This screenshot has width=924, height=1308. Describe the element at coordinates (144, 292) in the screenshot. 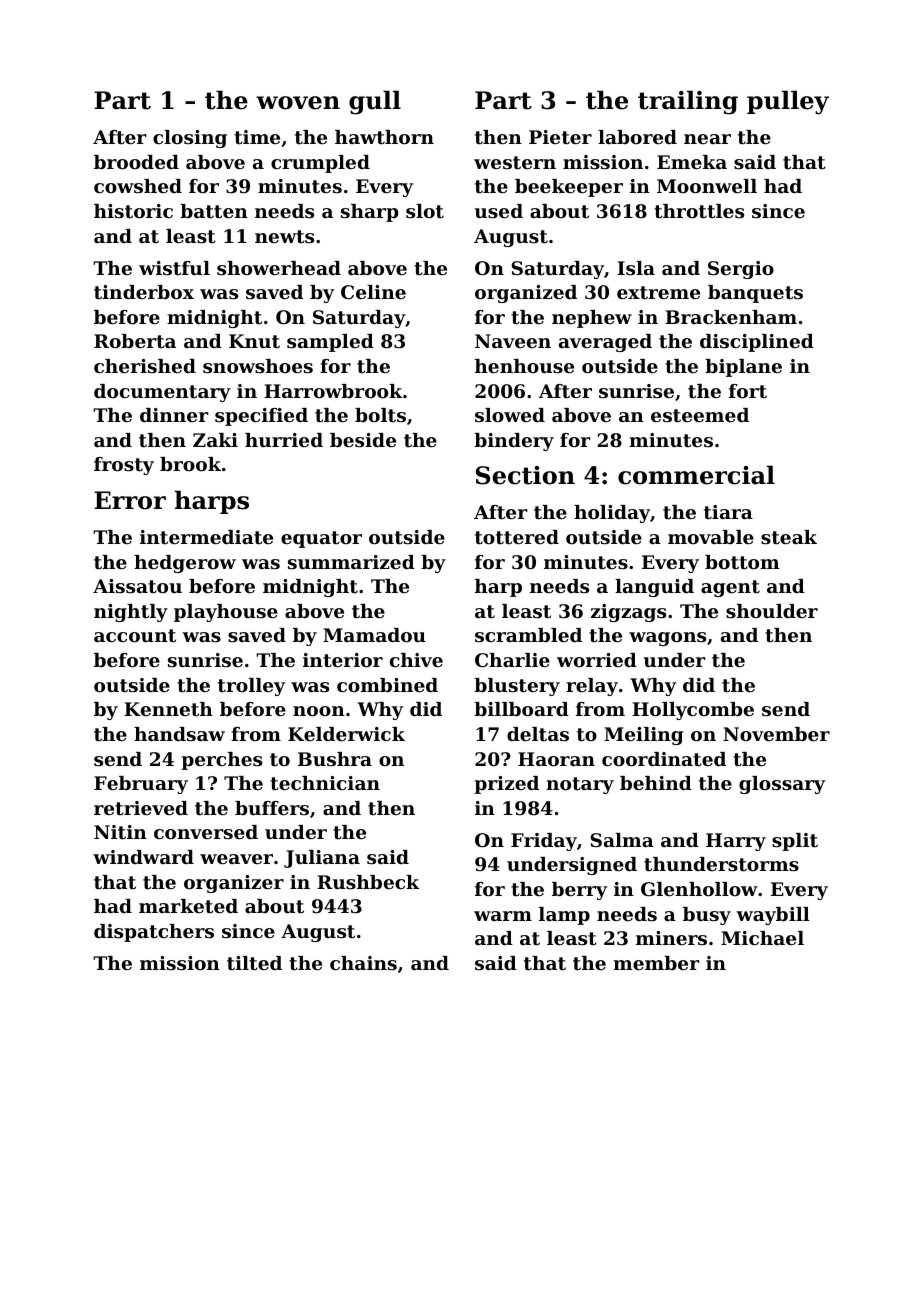

I see `tinderbox` at that location.
